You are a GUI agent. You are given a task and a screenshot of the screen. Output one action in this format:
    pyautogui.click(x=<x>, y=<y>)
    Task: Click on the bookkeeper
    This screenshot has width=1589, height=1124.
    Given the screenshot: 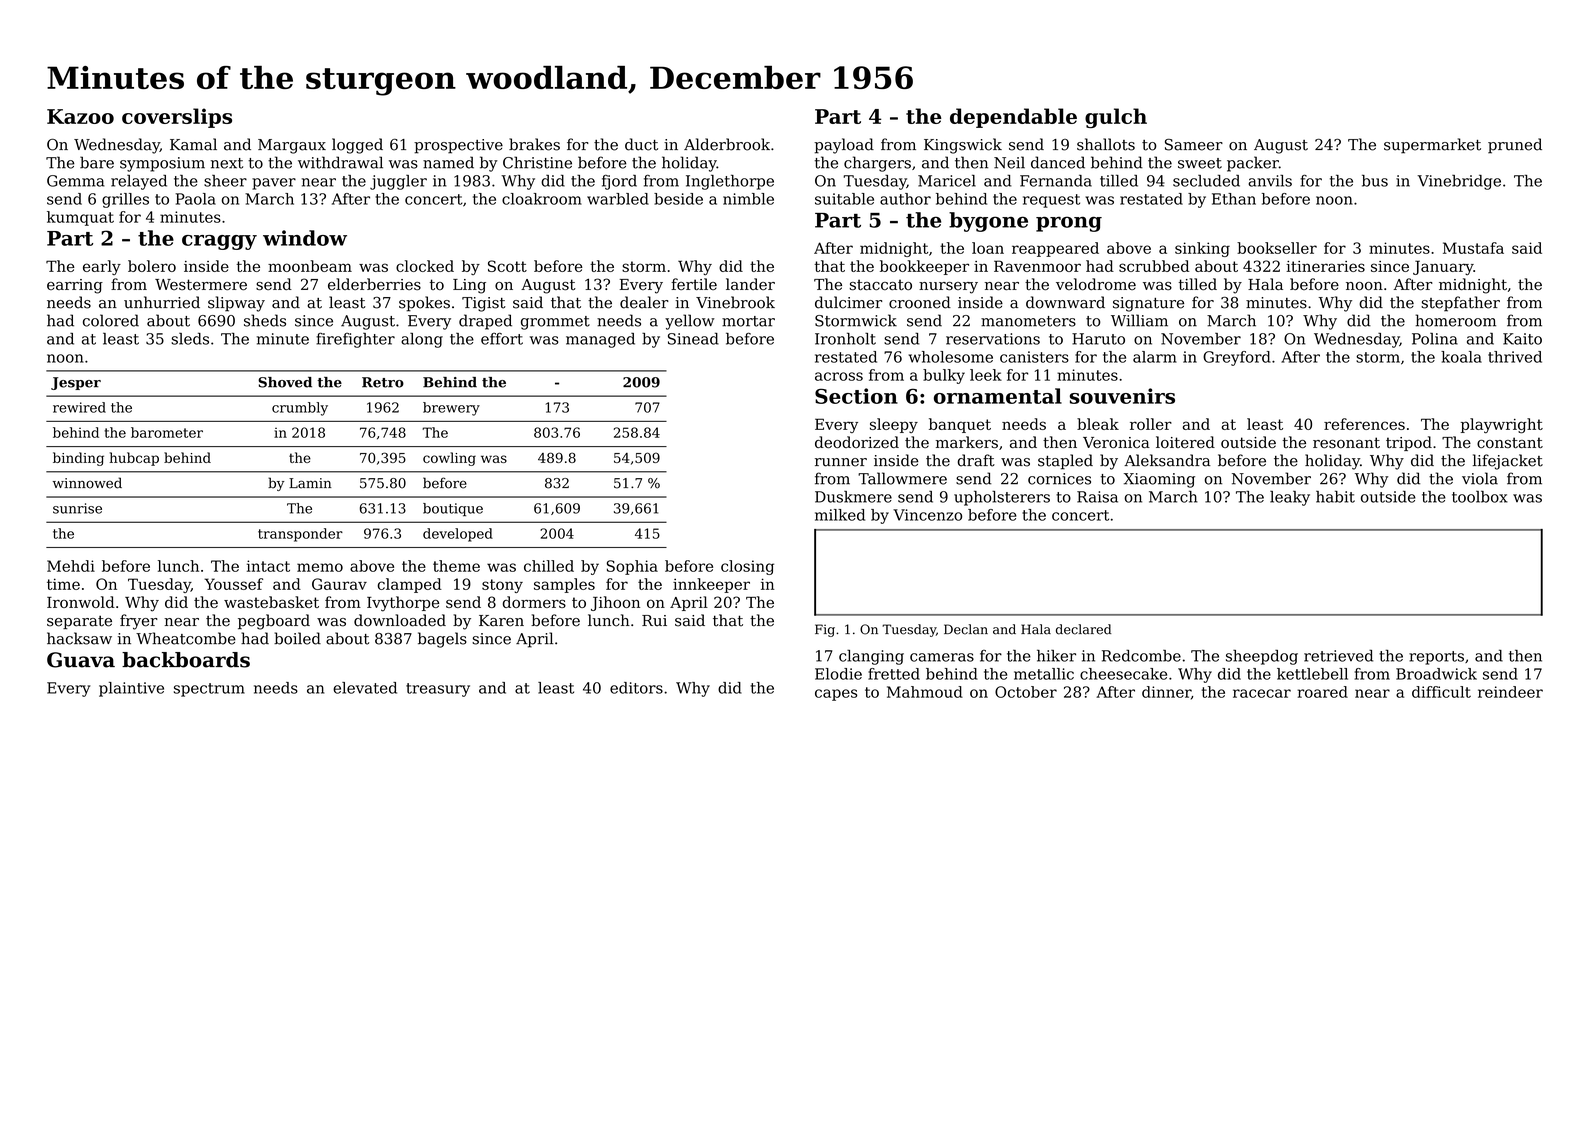 What is the action you would take?
    pyautogui.click(x=924, y=267)
